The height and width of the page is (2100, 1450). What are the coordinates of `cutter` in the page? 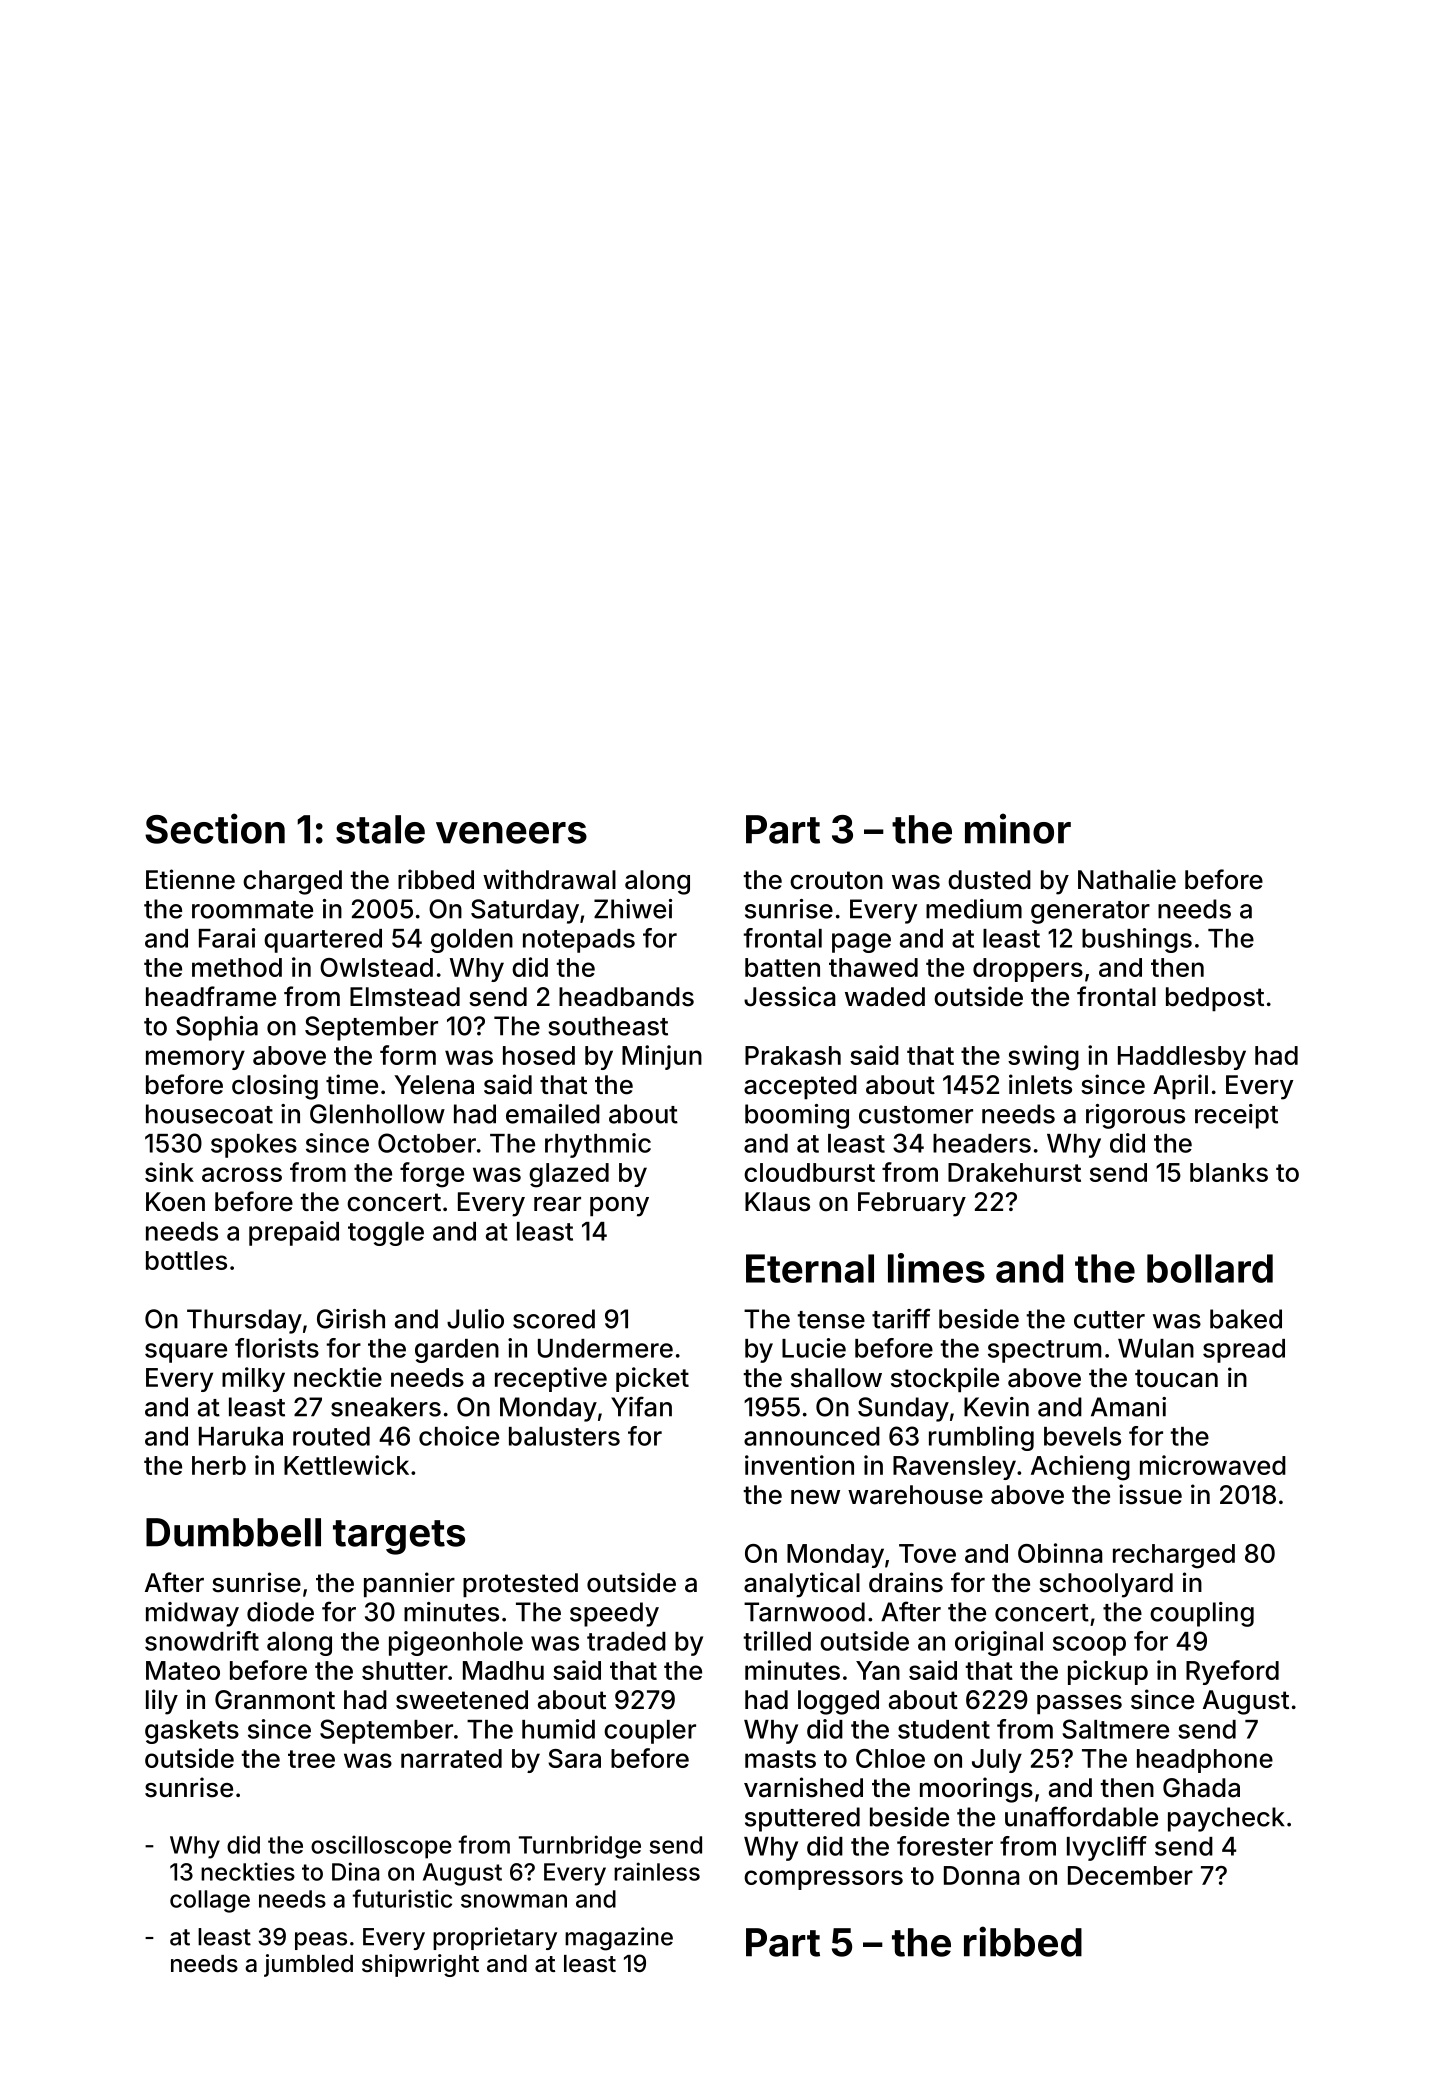 It's located at (1109, 1320).
